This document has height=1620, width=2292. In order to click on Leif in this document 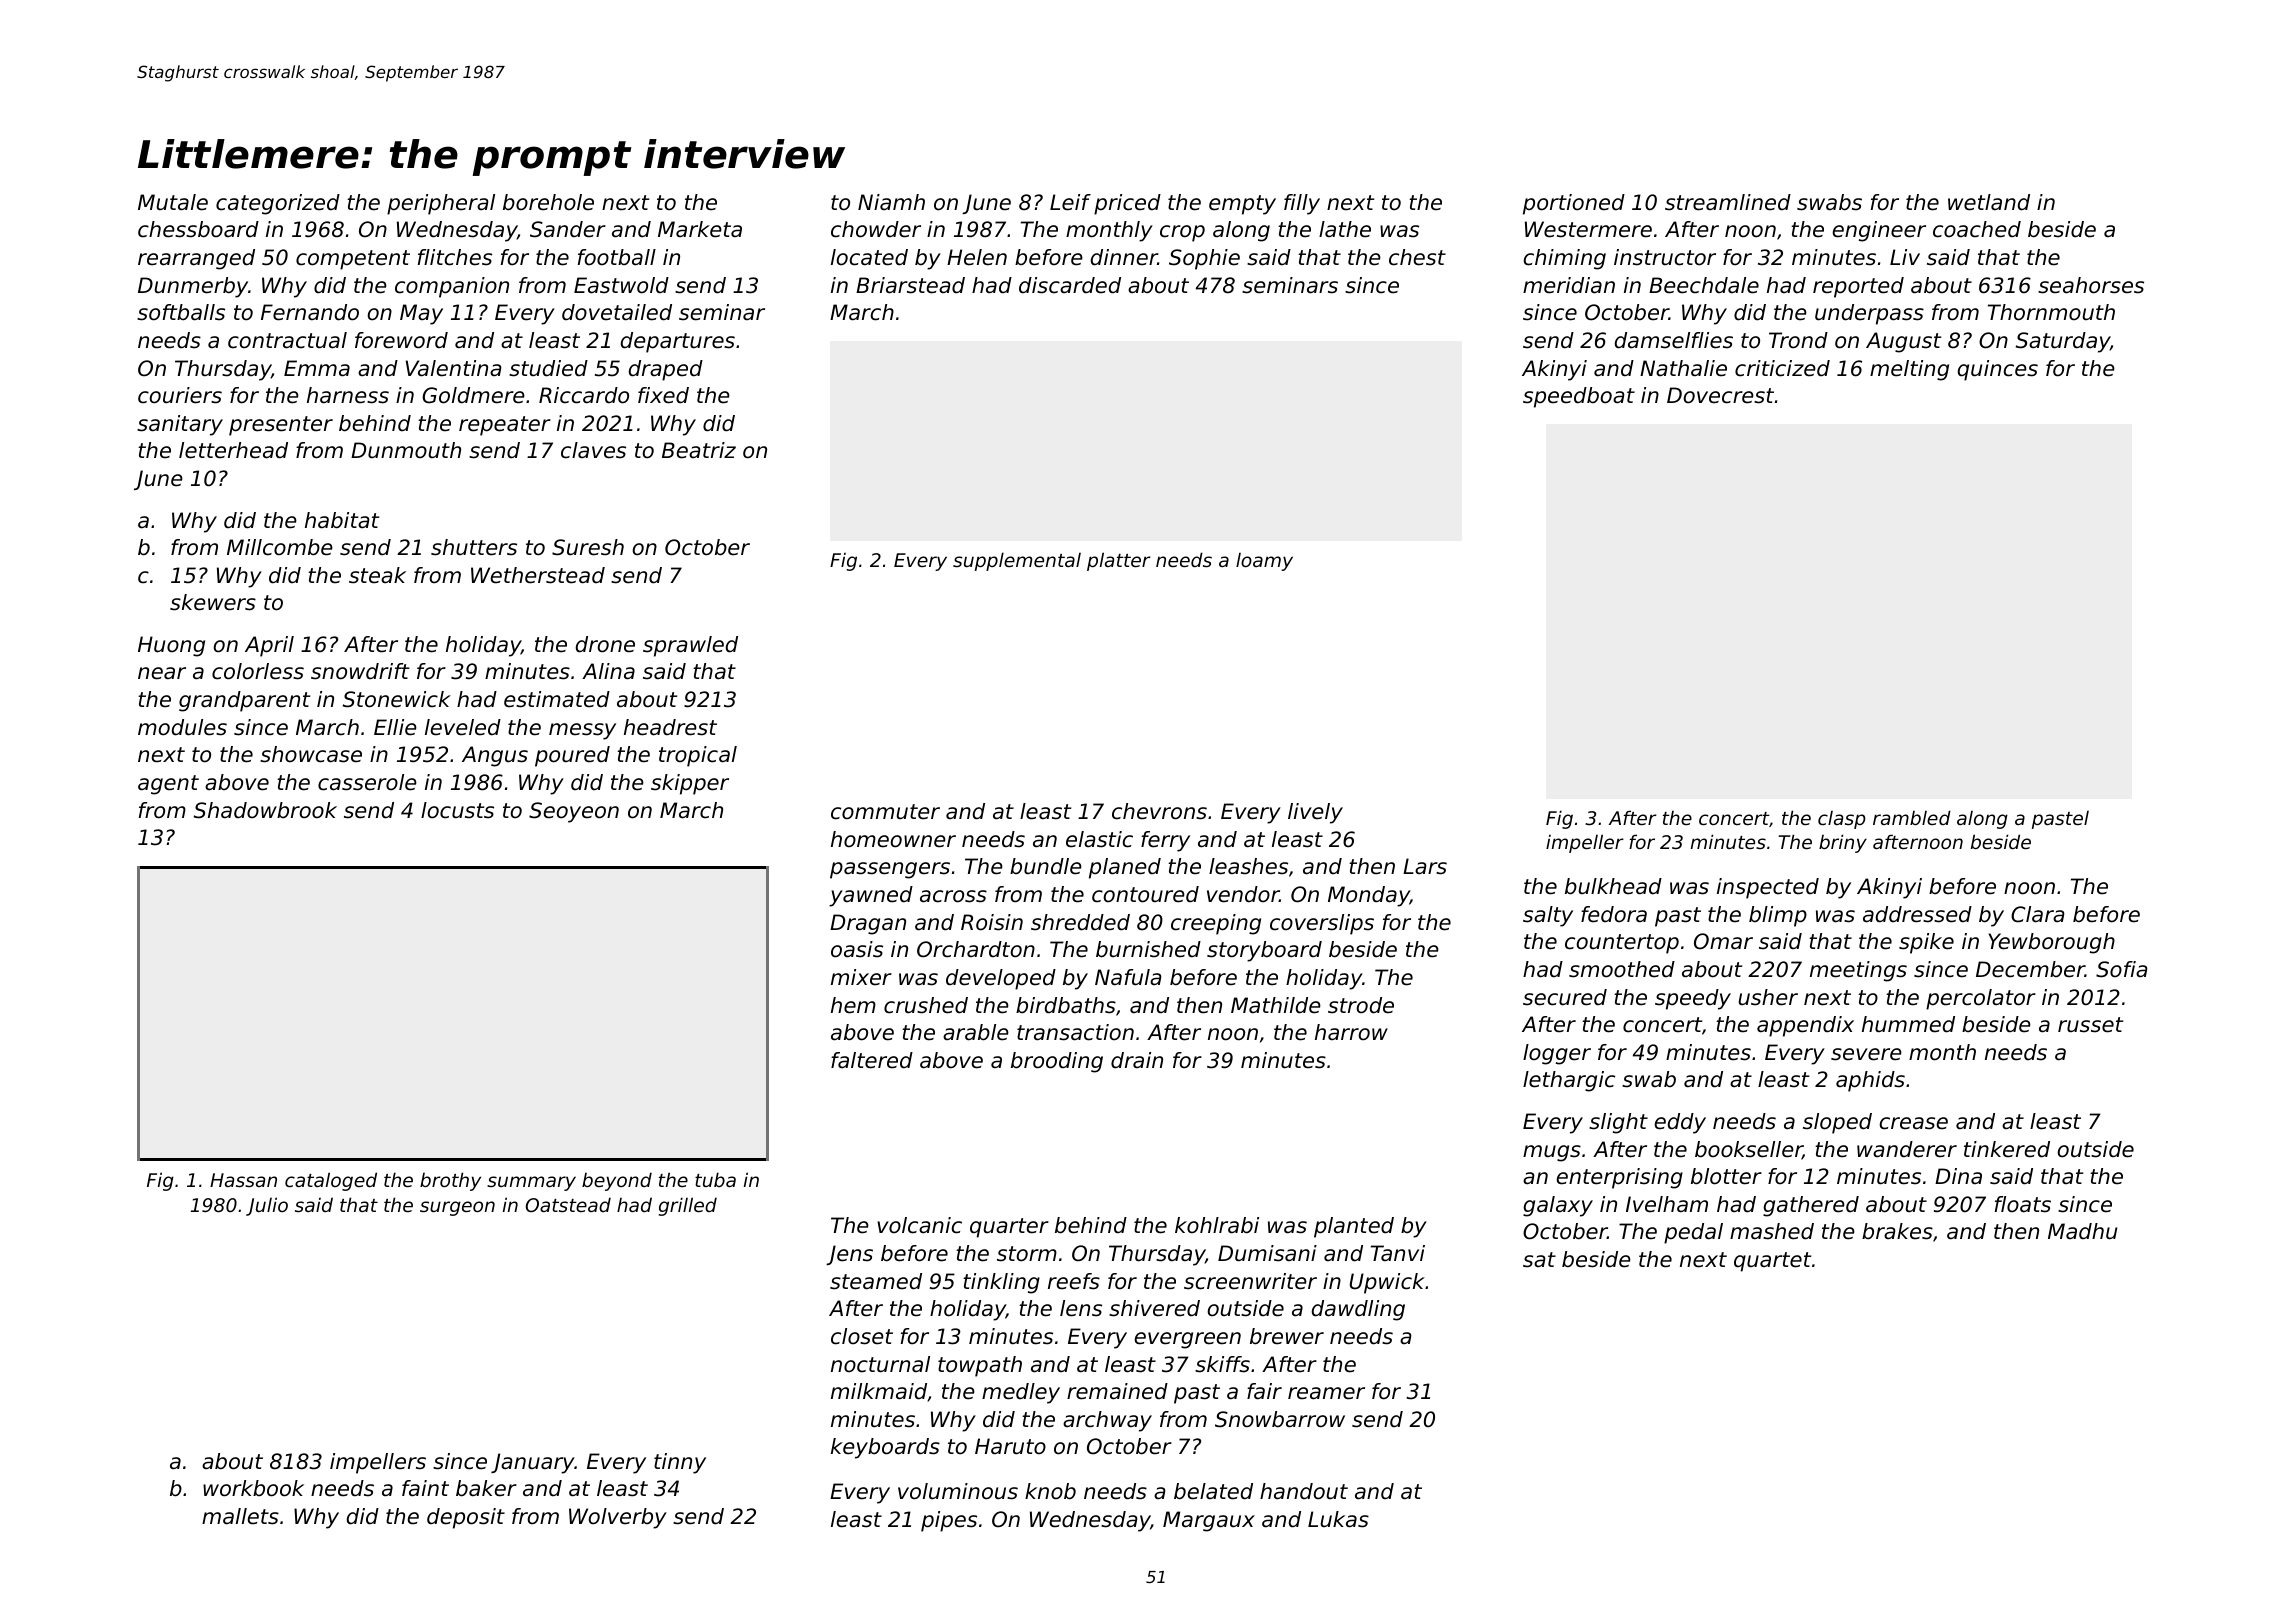, I will do `click(1070, 202)`.
